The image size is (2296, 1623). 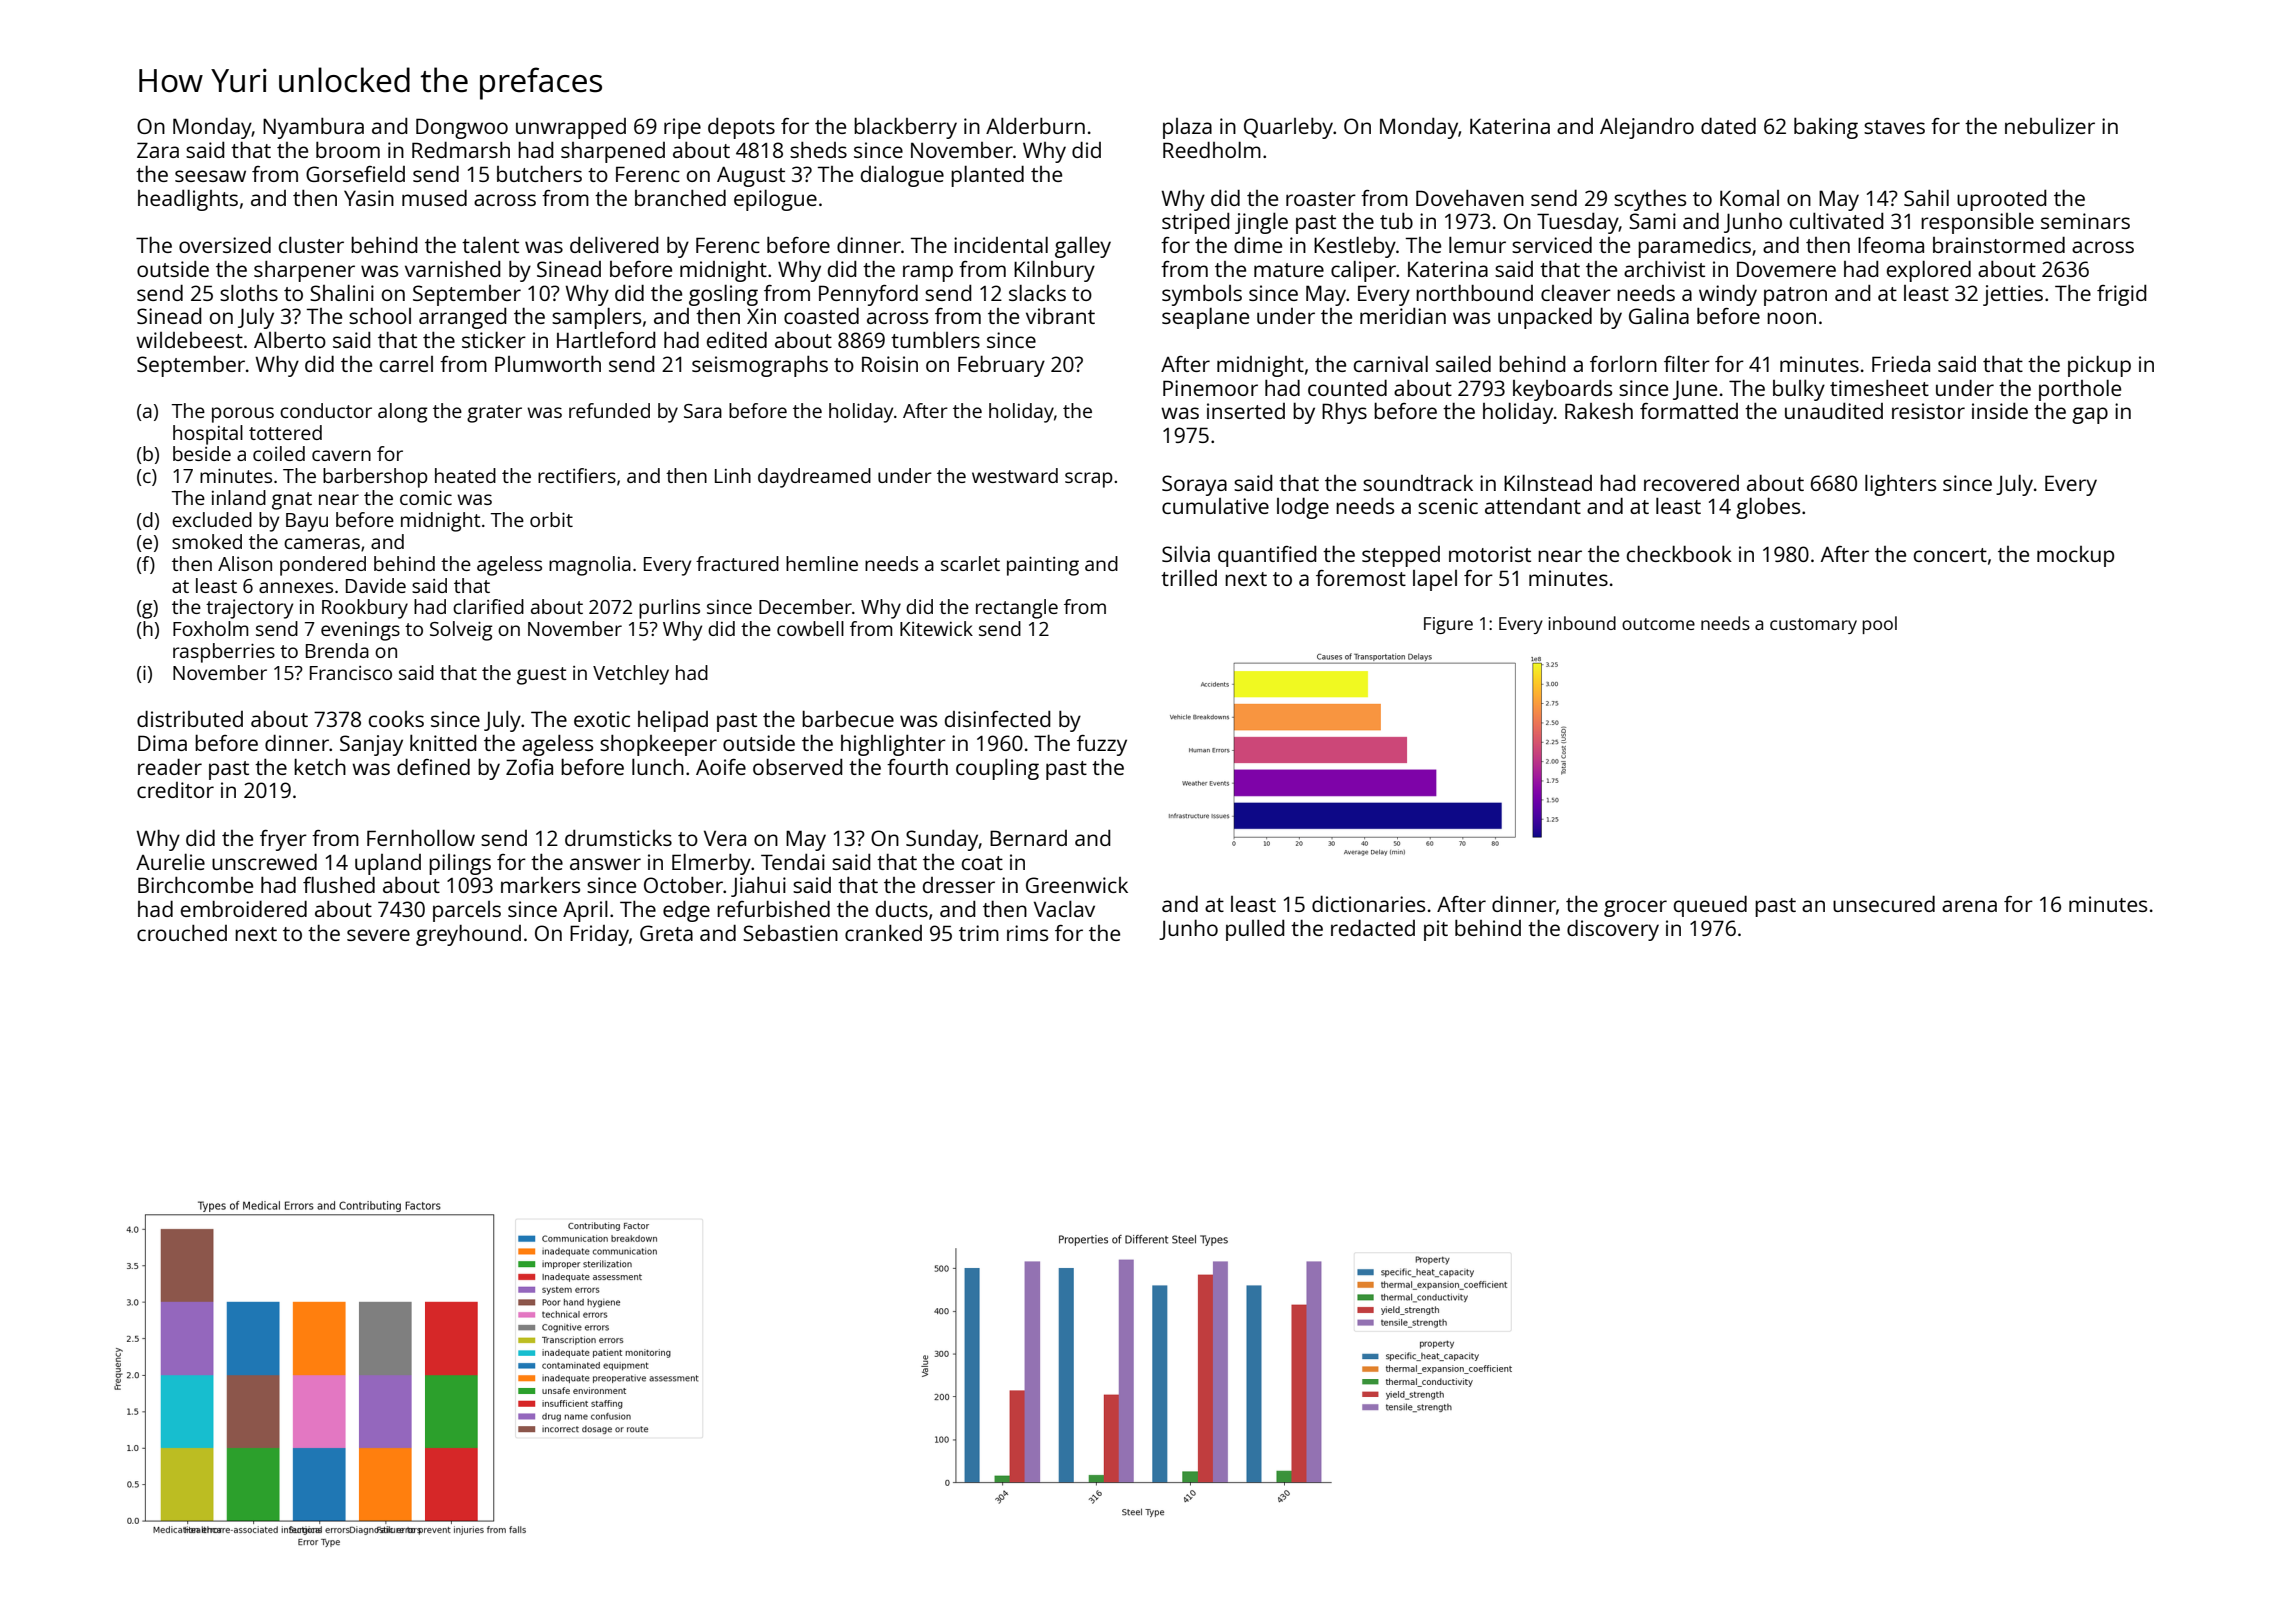 What do you see at coordinates (1710, 906) in the image?
I see `queued` at bounding box center [1710, 906].
